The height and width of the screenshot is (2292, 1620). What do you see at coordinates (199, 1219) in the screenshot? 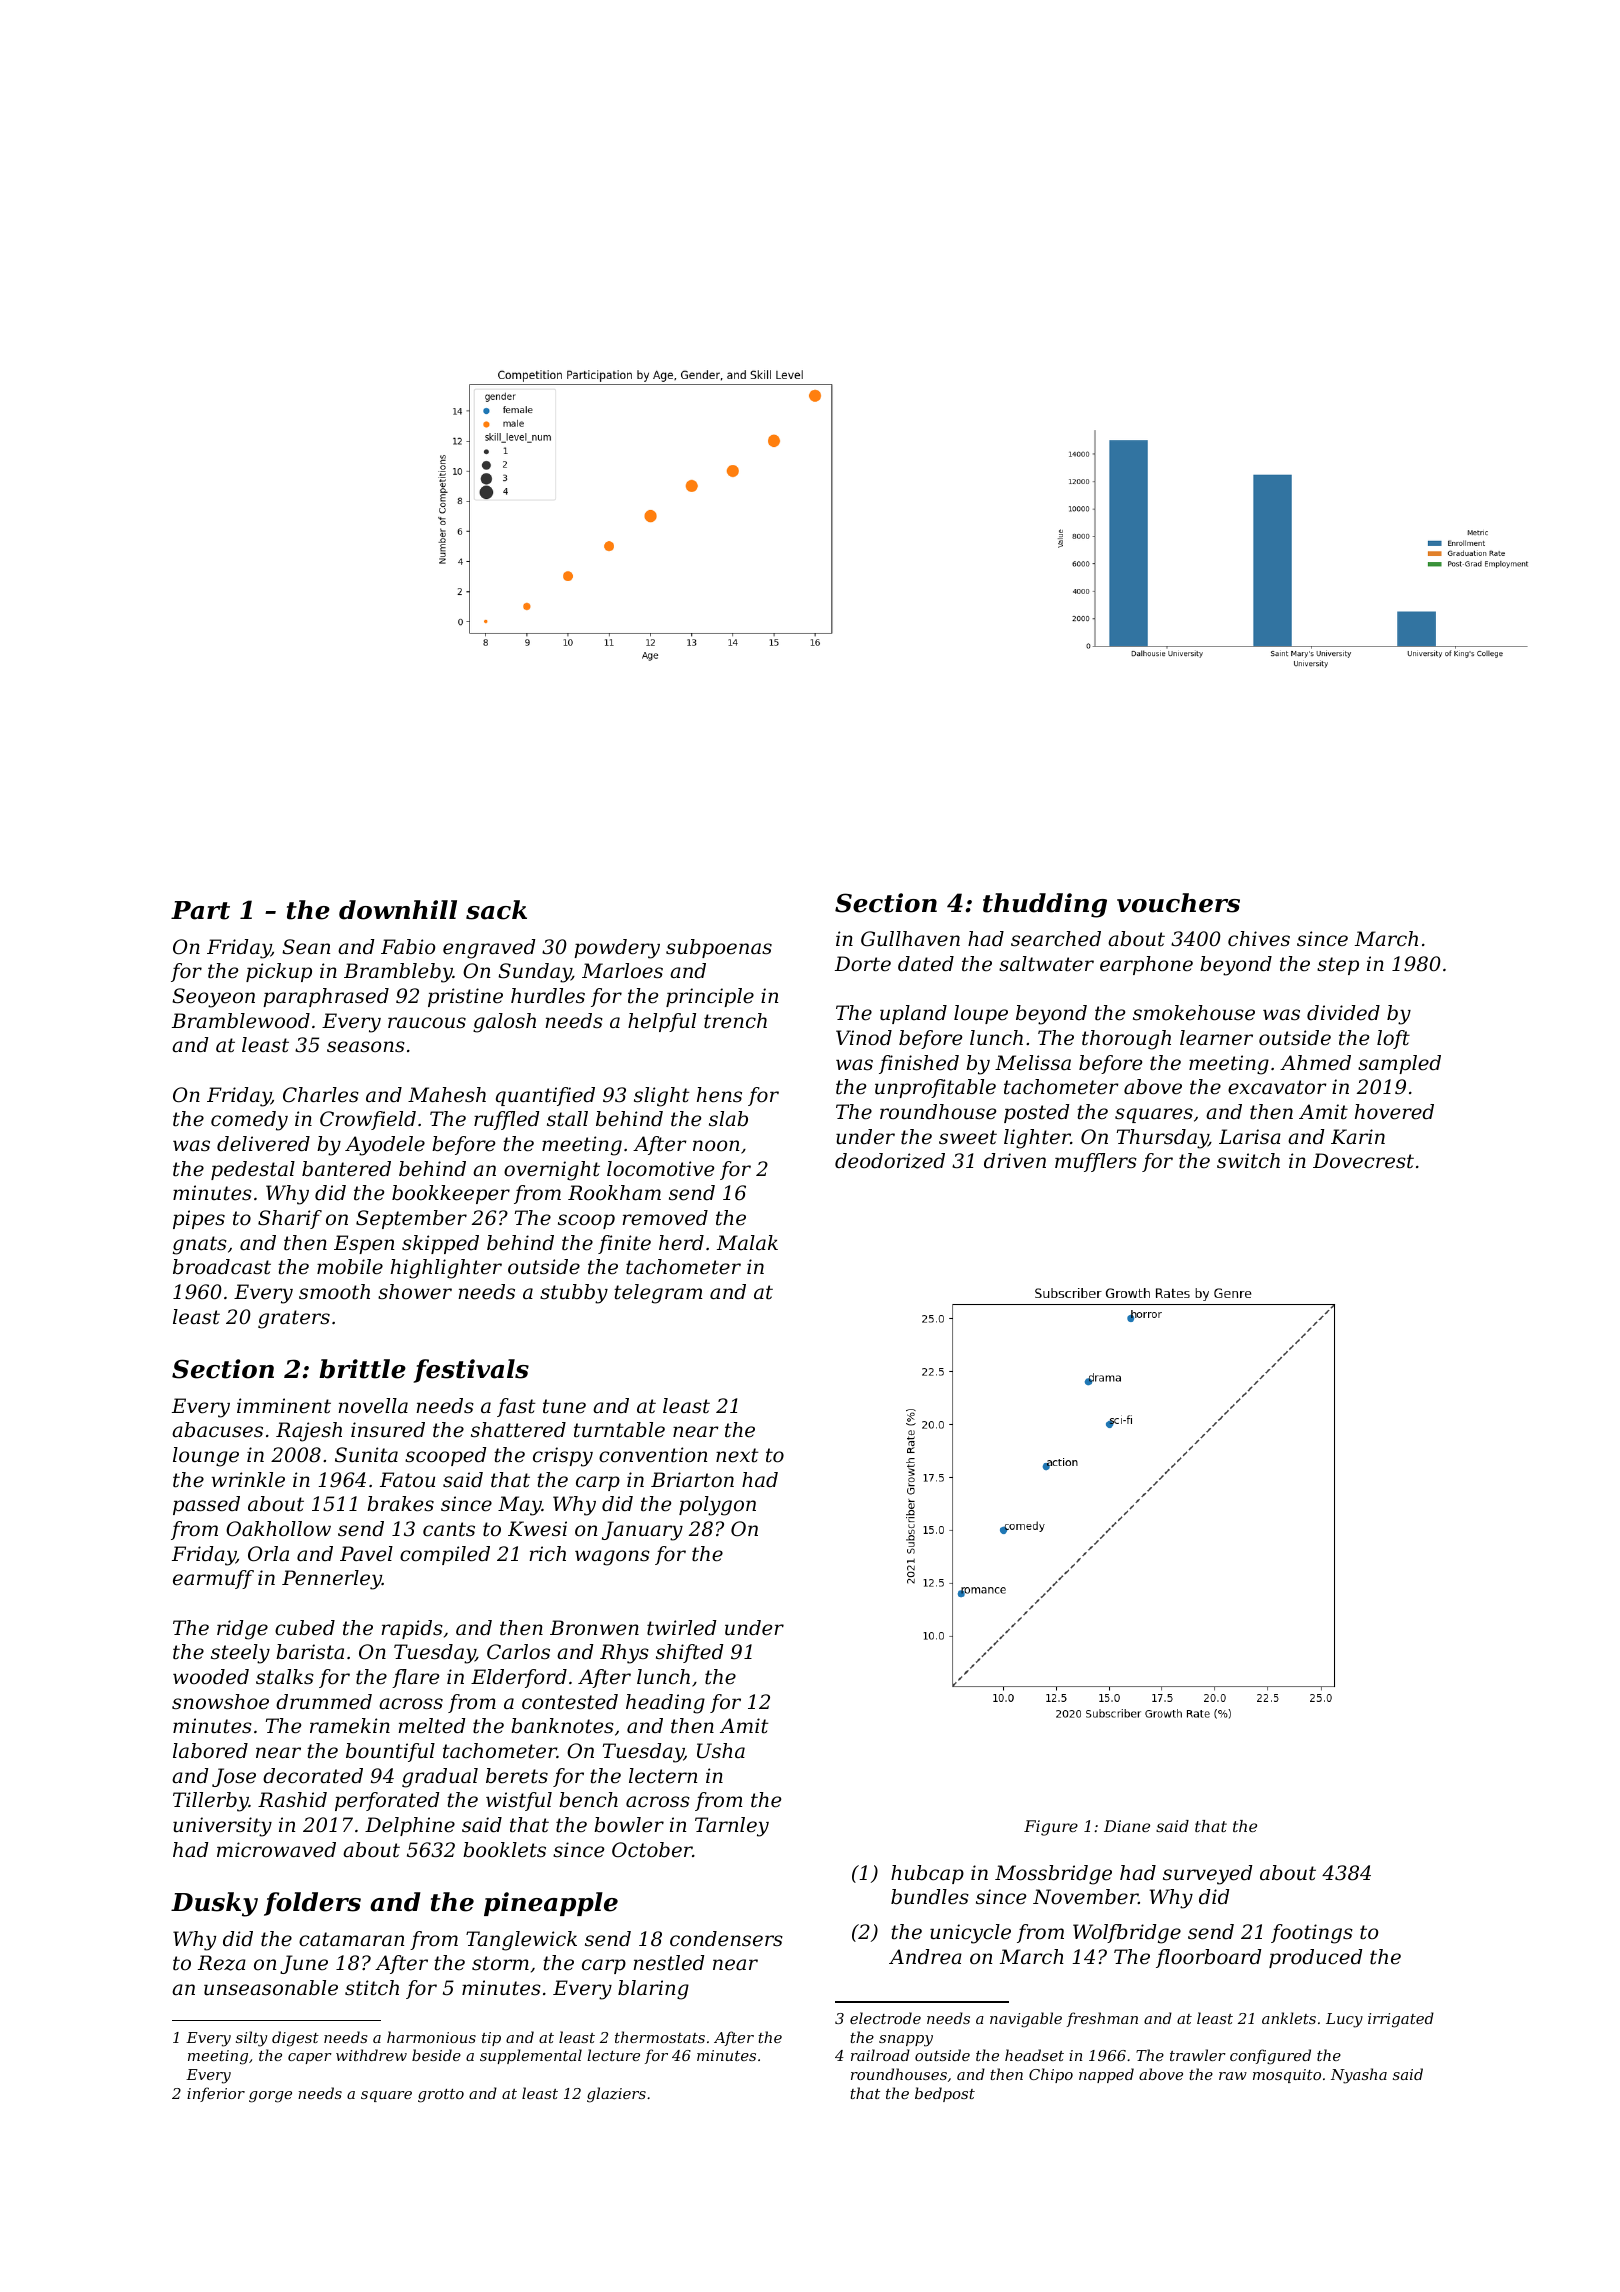
I see `pipes` at bounding box center [199, 1219].
